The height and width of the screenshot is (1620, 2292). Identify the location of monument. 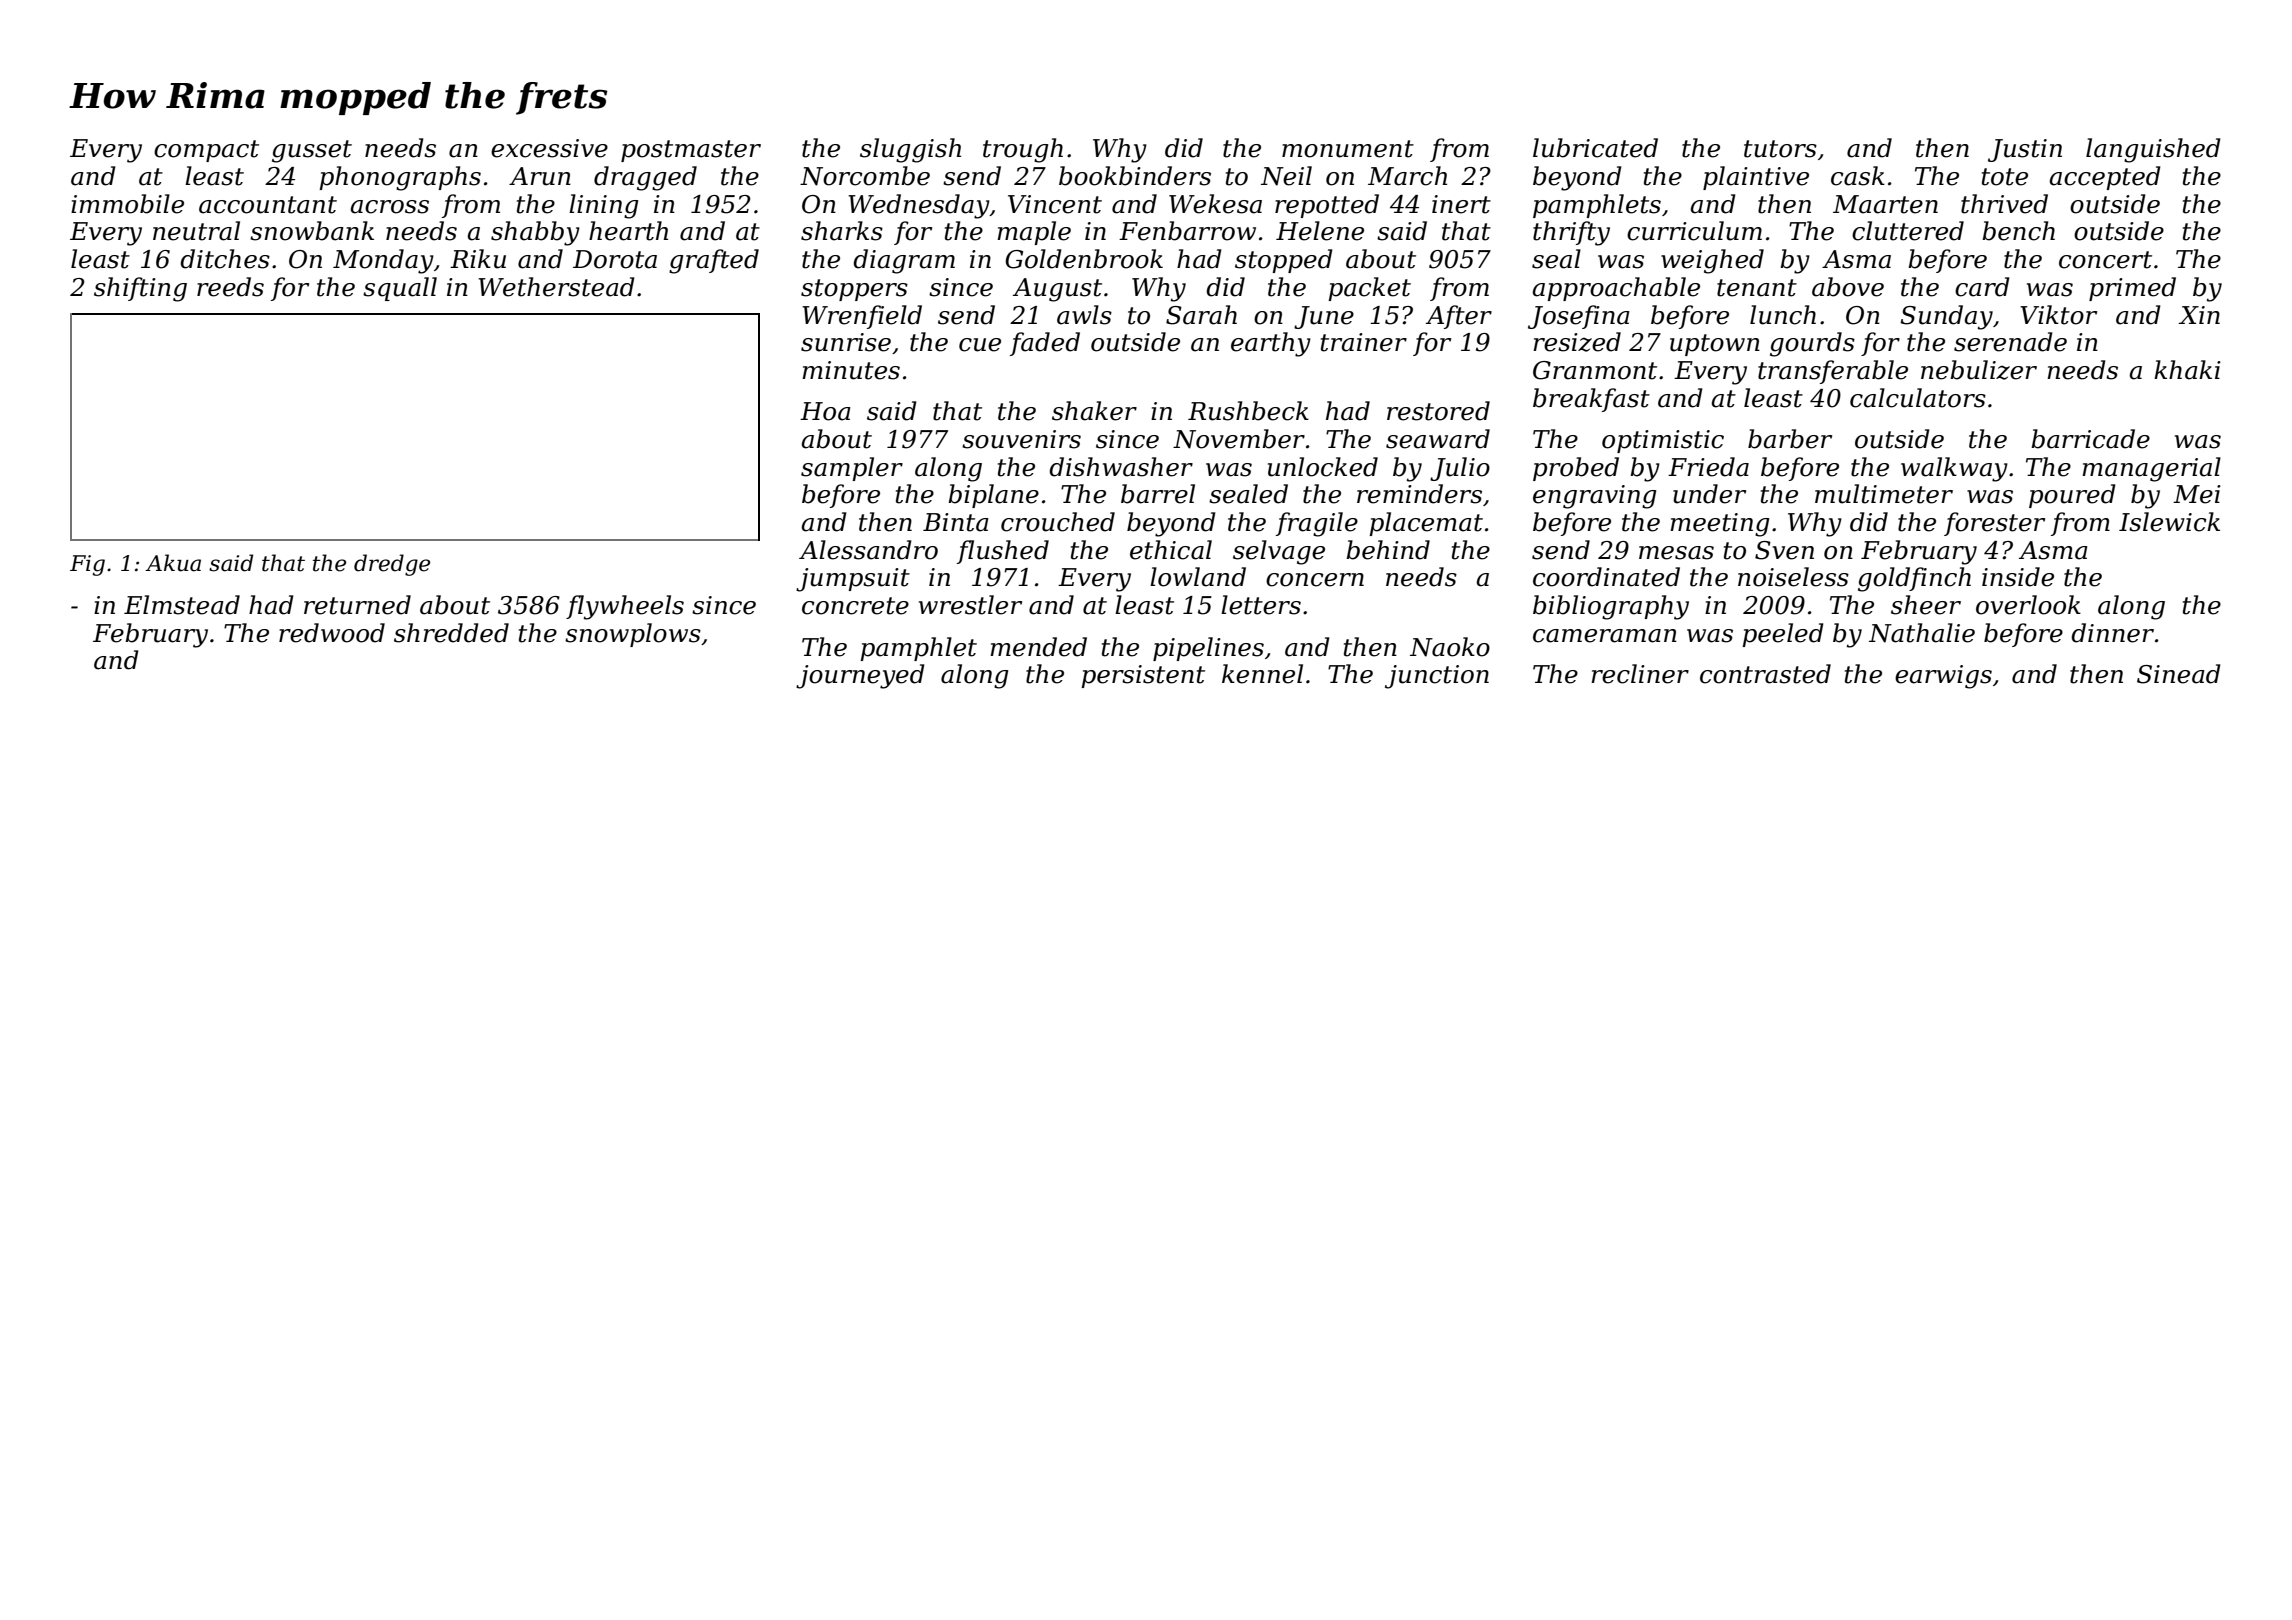
(1348, 149).
